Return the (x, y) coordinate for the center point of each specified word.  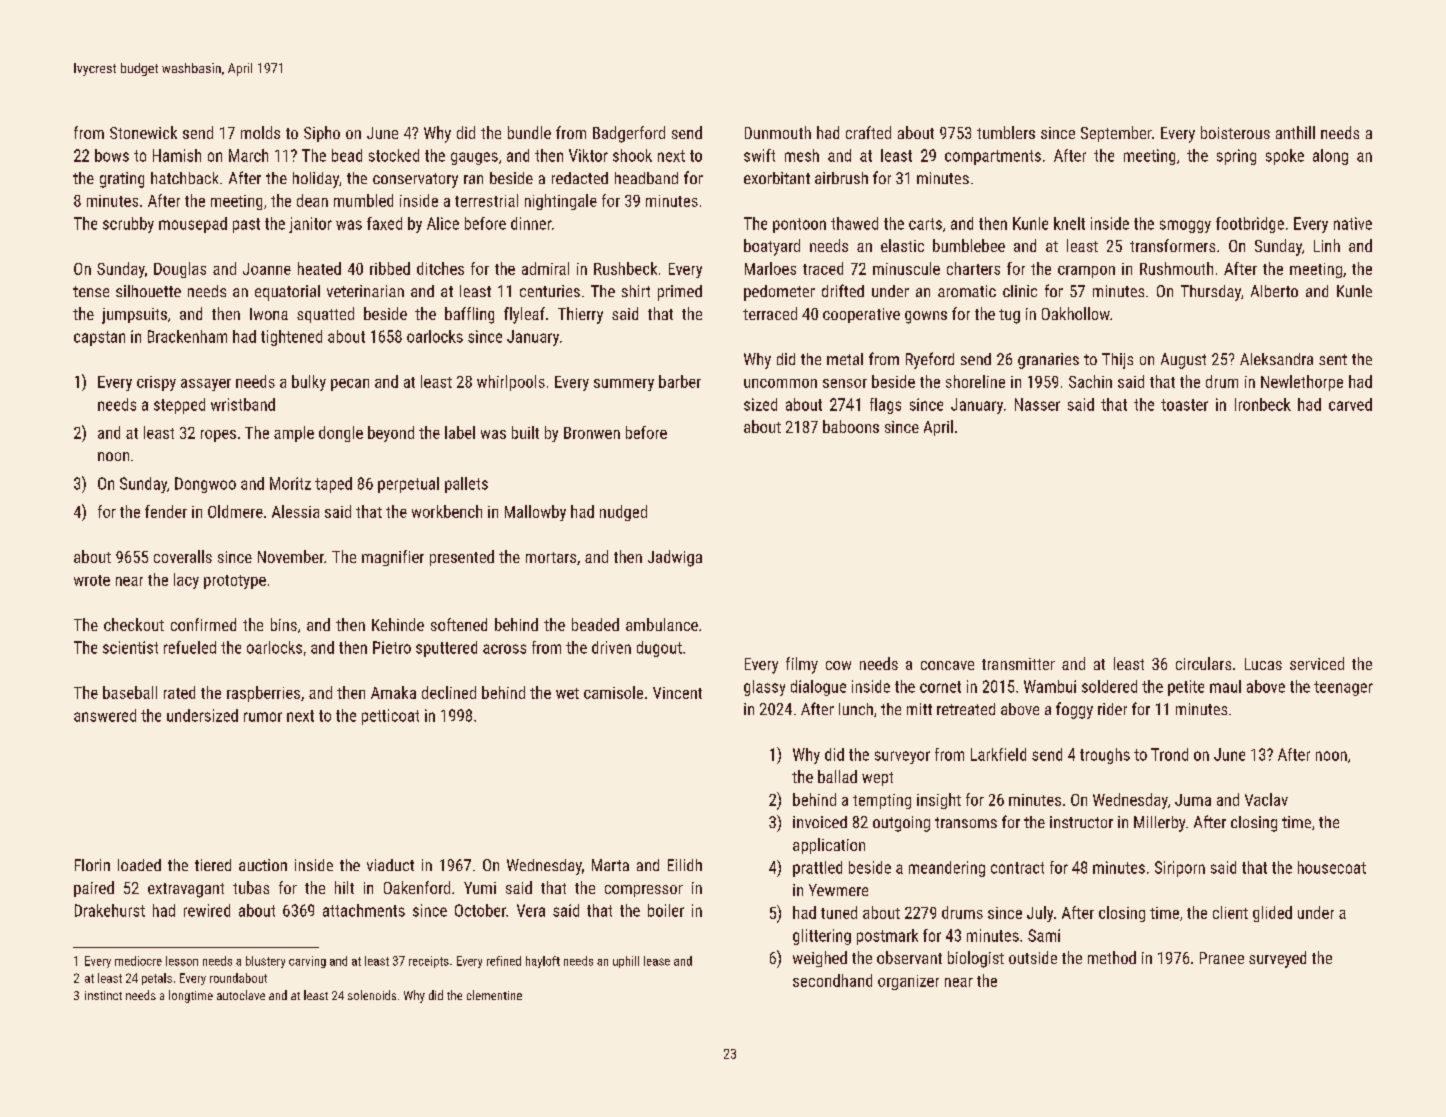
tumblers (1006, 132)
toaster (1184, 405)
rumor (263, 717)
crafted (868, 132)
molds (260, 132)
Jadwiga (675, 558)
